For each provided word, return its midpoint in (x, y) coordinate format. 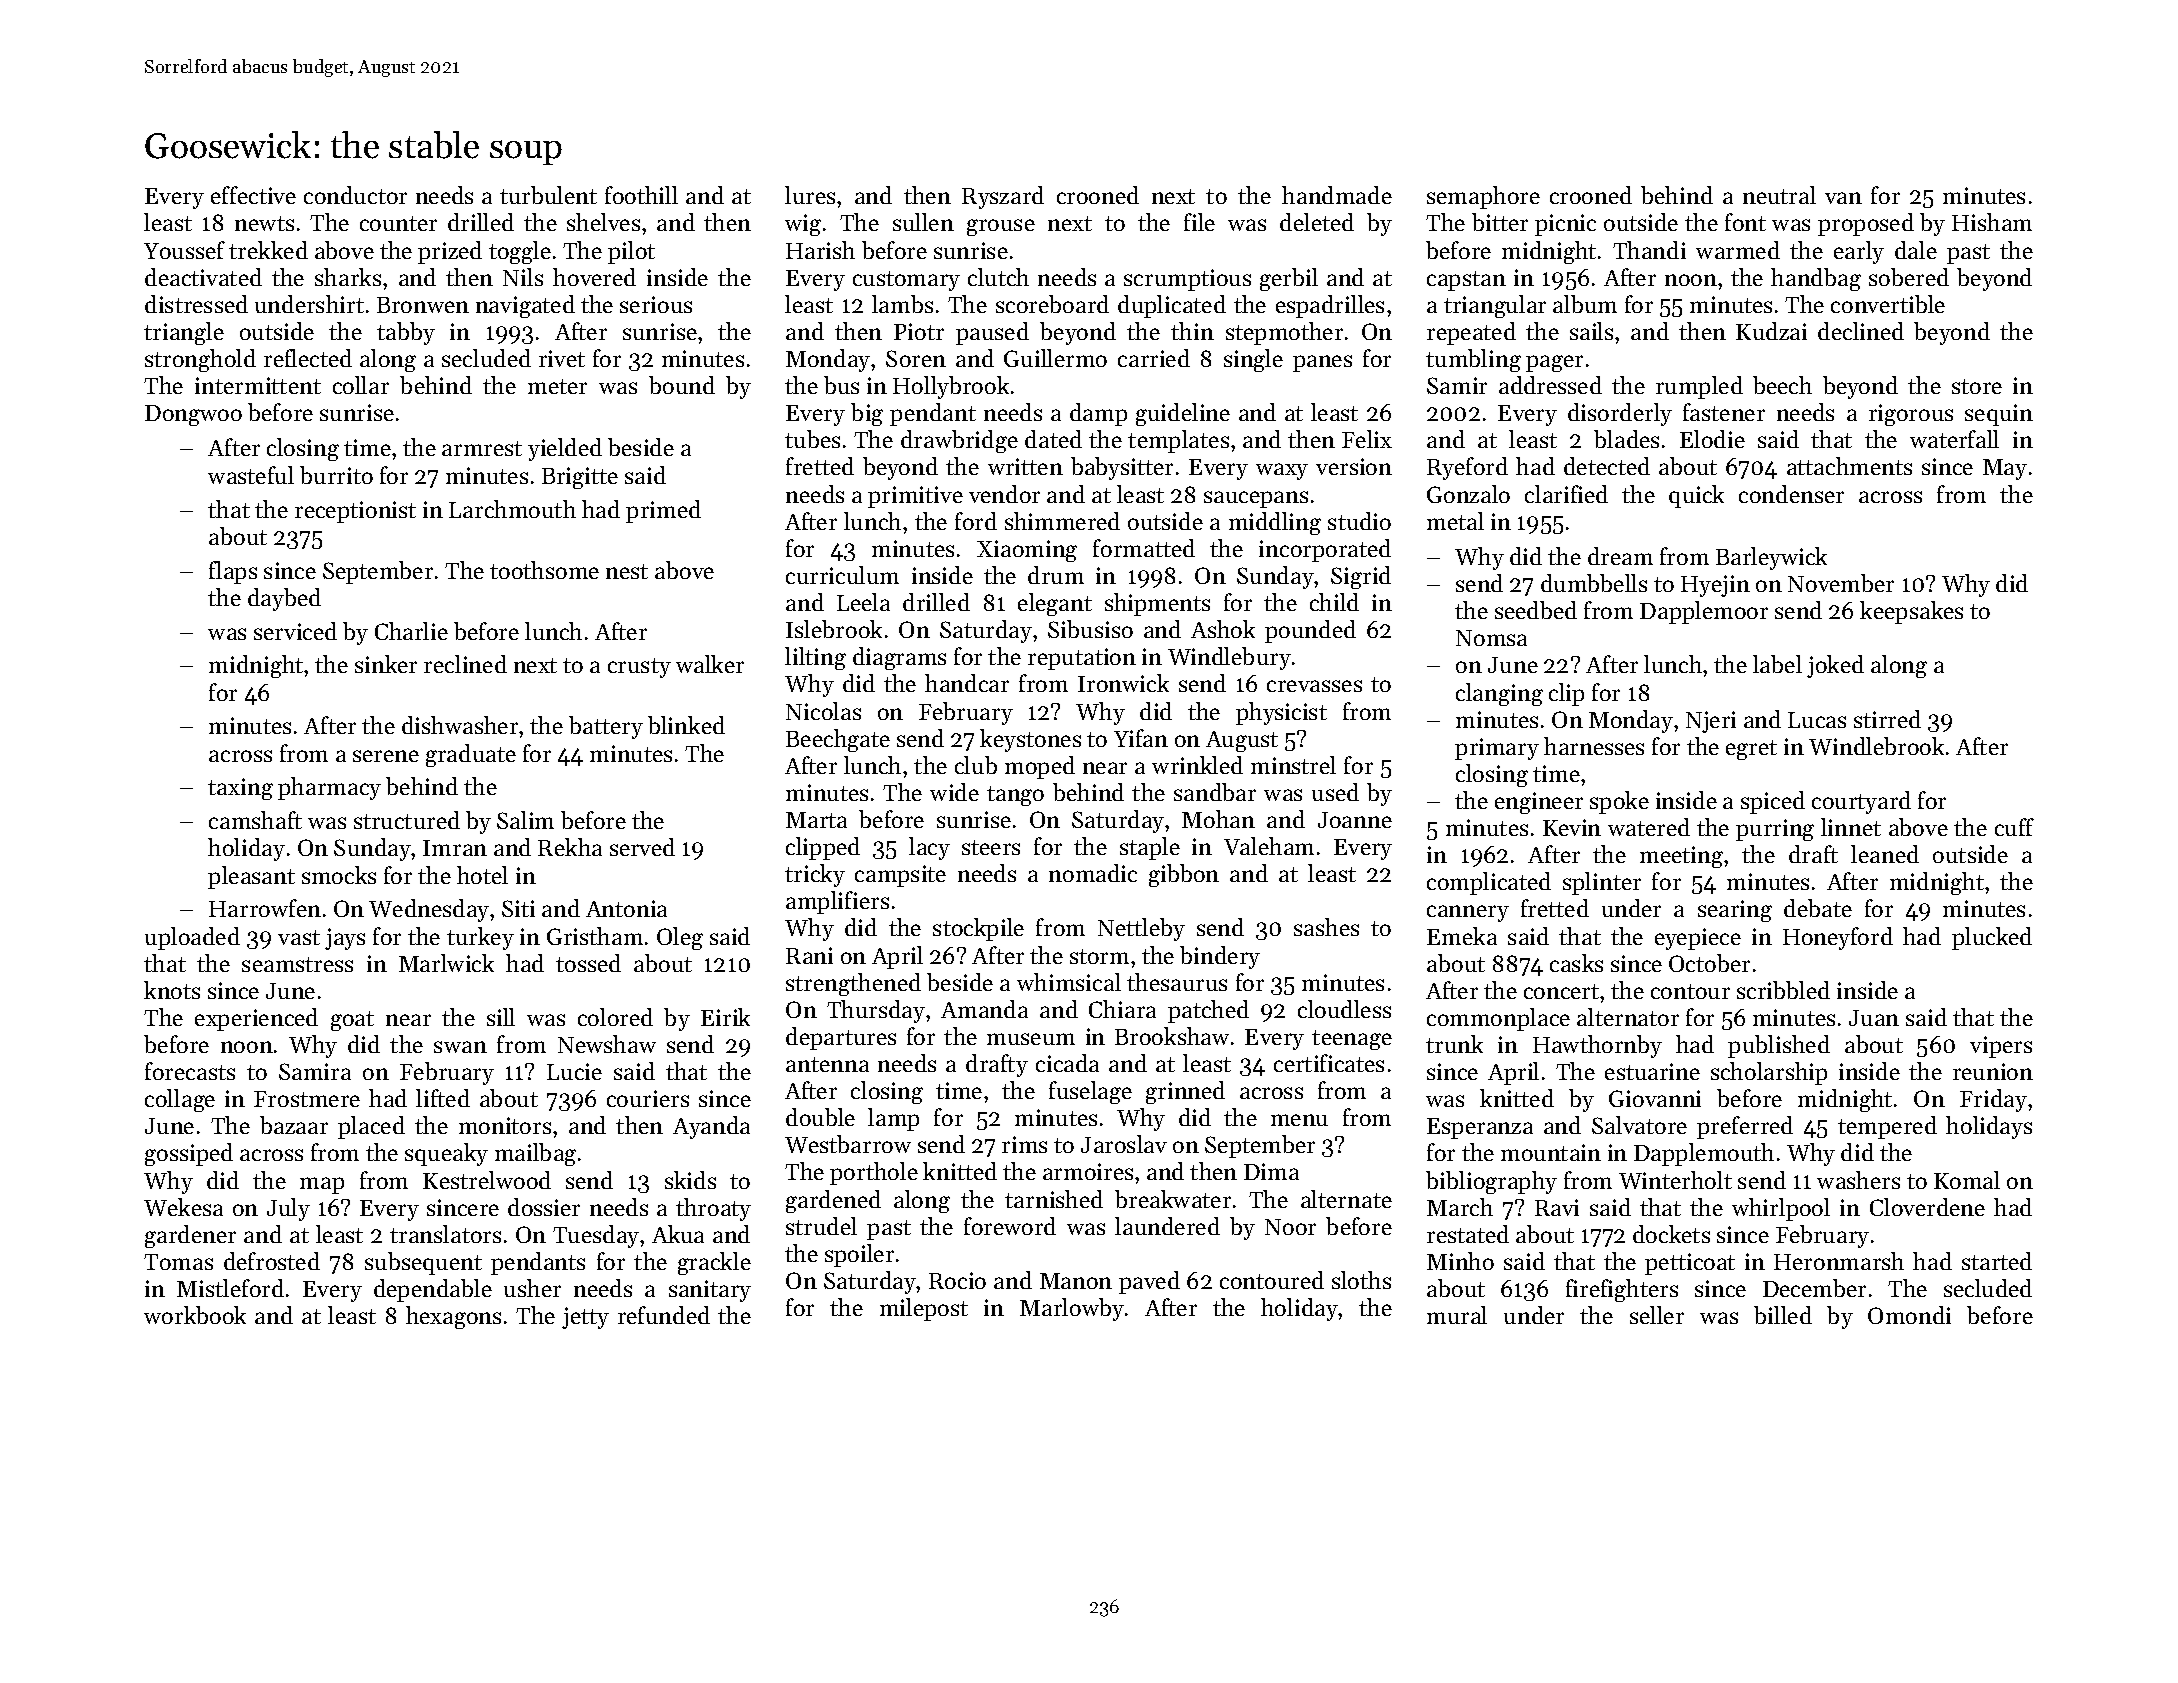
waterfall (1954, 439)
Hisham (1992, 222)
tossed (588, 963)
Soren (916, 358)
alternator (1628, 1017)
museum (1031, 1039)
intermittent (258, 385)
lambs (902, 304)
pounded (1310, 631)
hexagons (453, 1317)
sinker (386, 664)
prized (450, 252)
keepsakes (1911, 612)
